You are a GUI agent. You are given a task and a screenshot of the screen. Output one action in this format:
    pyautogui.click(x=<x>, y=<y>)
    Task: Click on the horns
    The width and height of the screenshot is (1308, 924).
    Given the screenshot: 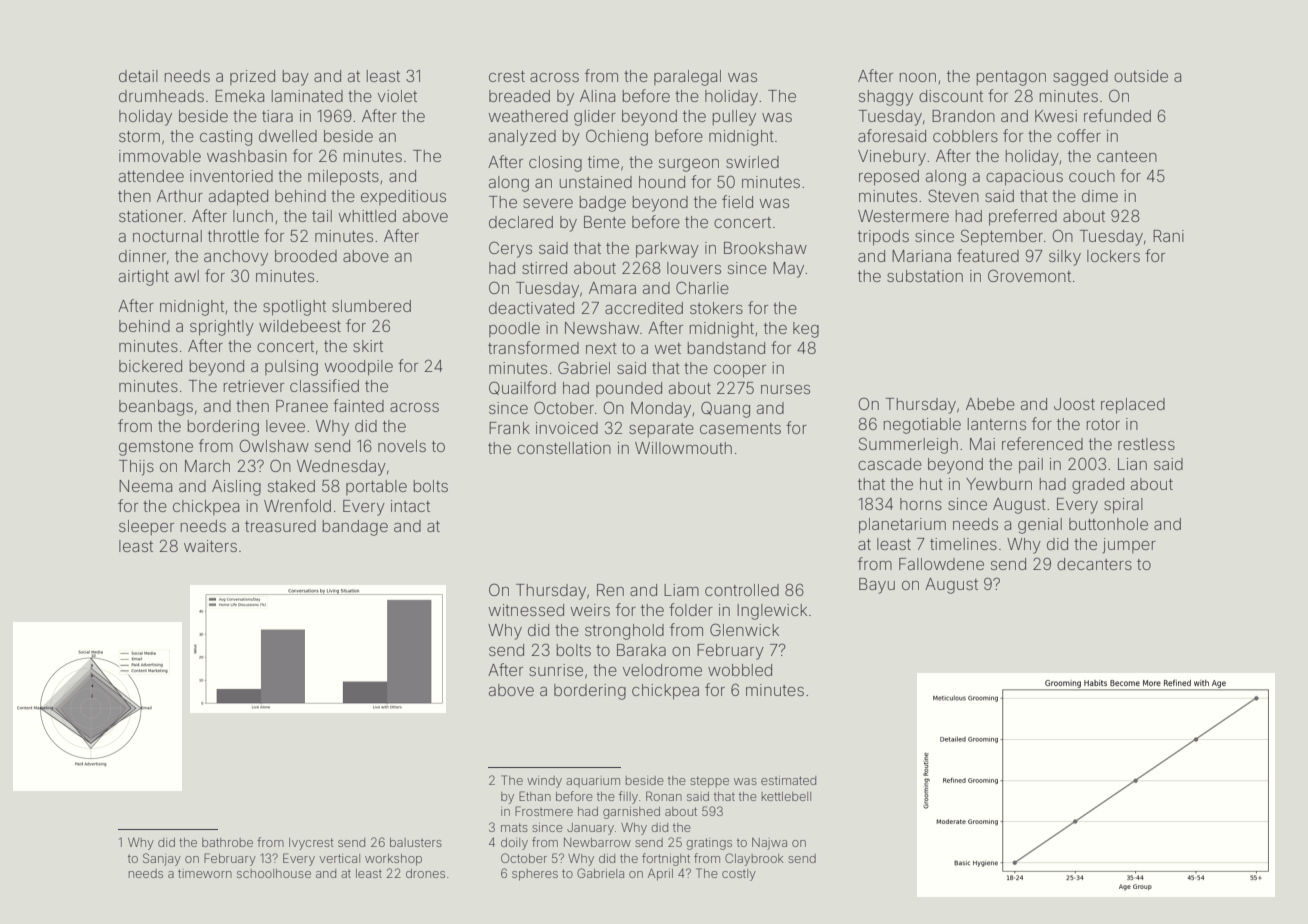 What is the action you would take?
    pyautogui.click(x=921, y=504)
